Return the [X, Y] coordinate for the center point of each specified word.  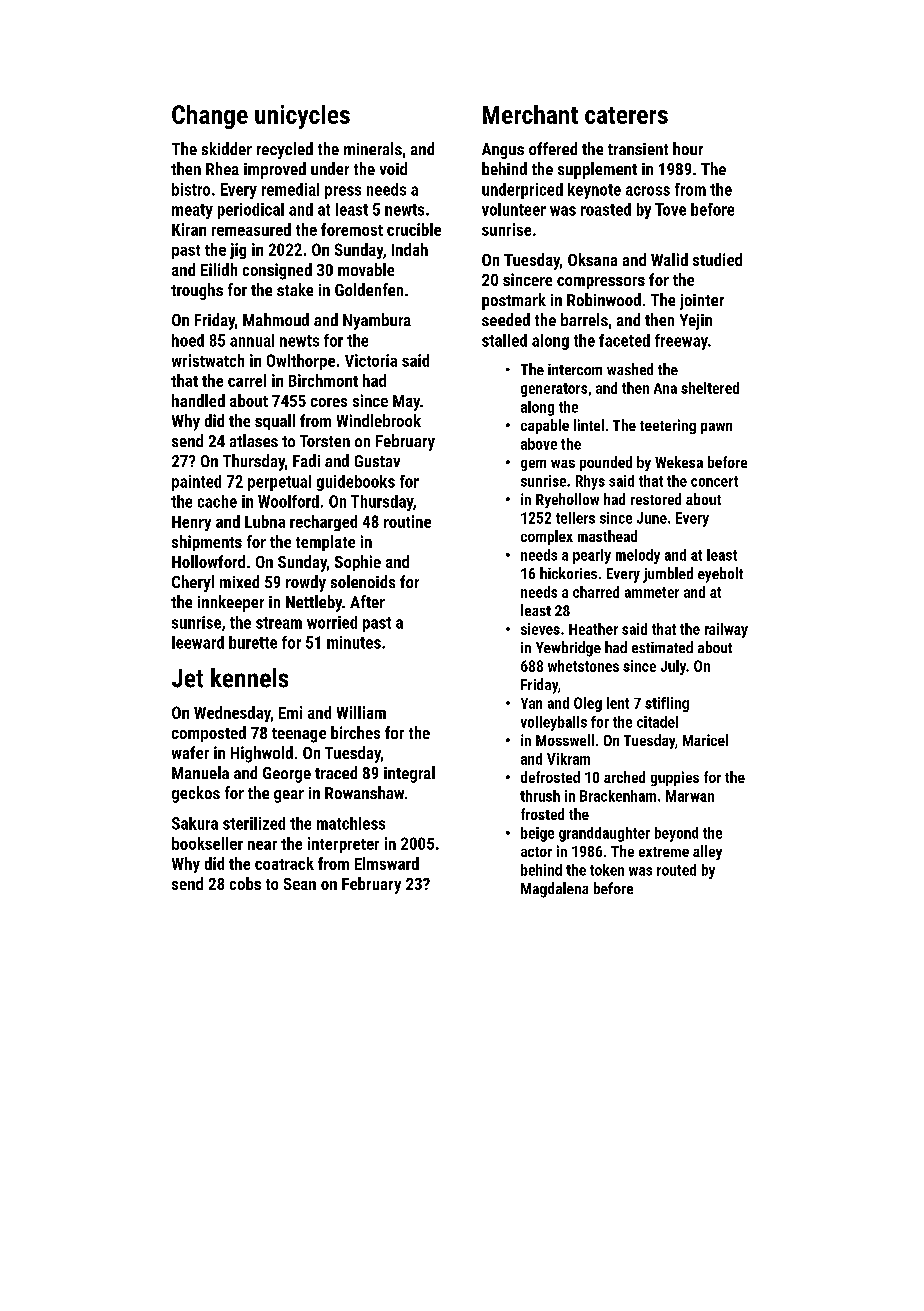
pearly [592, 556]
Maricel [705, 740]
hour [688, 148]
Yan [531, 703]
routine [407, 521]
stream [279, 623]
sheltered [710, 388]
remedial [290, 189]
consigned [277, 271]
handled [198, 400]
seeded [506, 319]
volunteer [514, 209]
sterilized [254, 823]
